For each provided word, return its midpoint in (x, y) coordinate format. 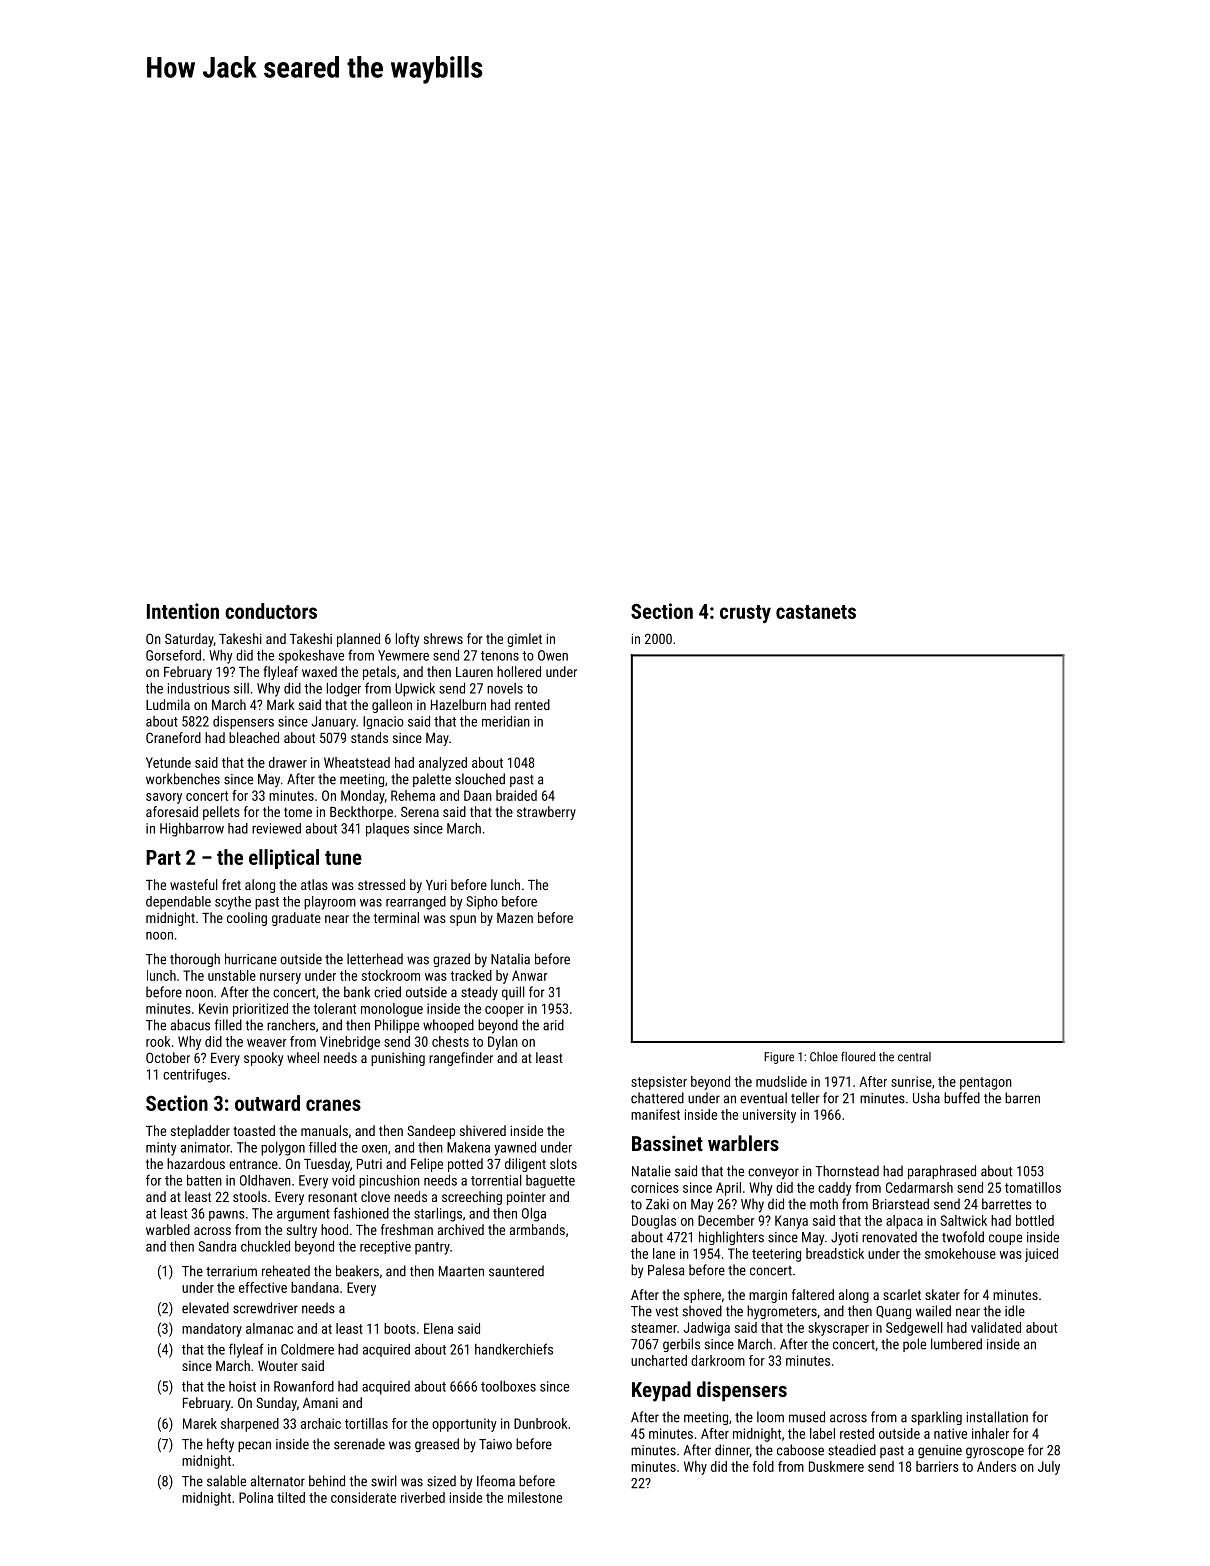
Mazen (515, 918)
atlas (314, 884)
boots (400, 1328)
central (914, 1057)
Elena (438, 1328)
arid (553, 1025)
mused (807, 1417)
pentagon (986, 1083)
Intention (183, 611)
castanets (816, 612)
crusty (745, 614)
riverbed (423, 1497)
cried (387, 992)
